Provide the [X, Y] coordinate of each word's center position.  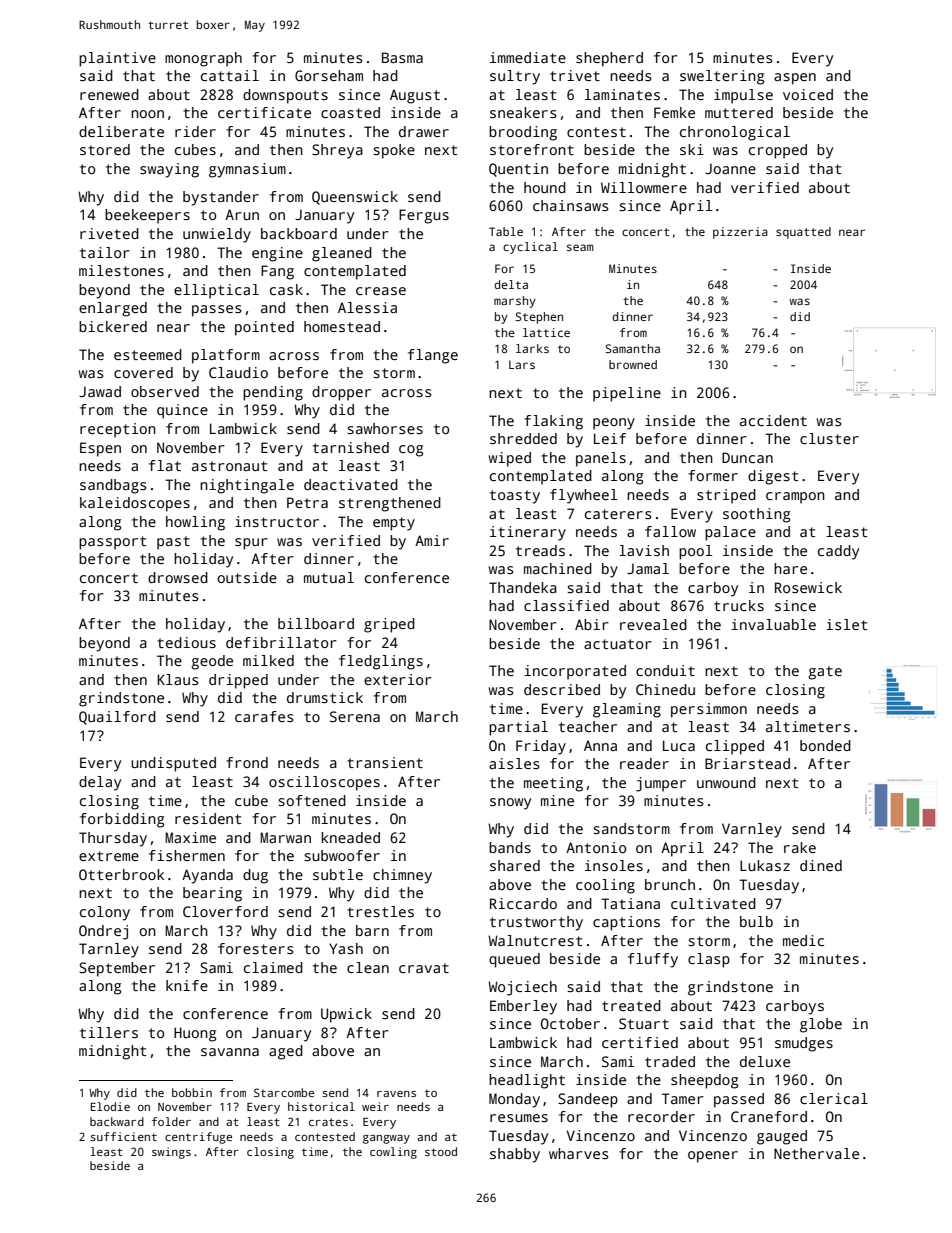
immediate [528, 57]
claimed [273, 967]
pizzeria [740, 233]
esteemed [148, 354]
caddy [838, 552]
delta [511, 284]
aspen [795, 79]
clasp [709, 960]
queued [514, 960]
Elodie [110, 1106]
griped [389, 625]
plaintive [117, 59]
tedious [186, 642]
